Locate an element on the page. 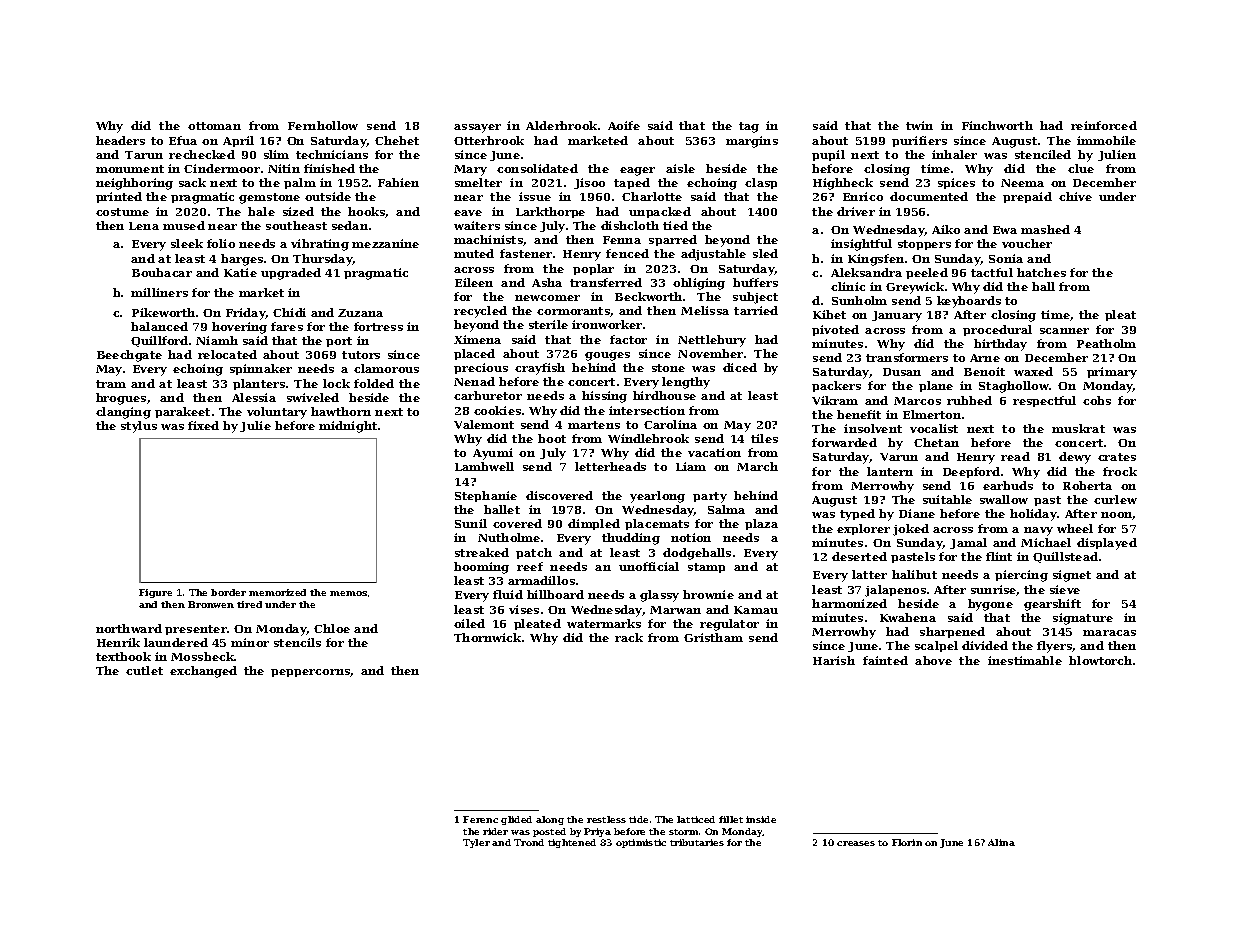 The width and height of the document is (1233, 952). scanner is located at coordinates (1064, 331).
